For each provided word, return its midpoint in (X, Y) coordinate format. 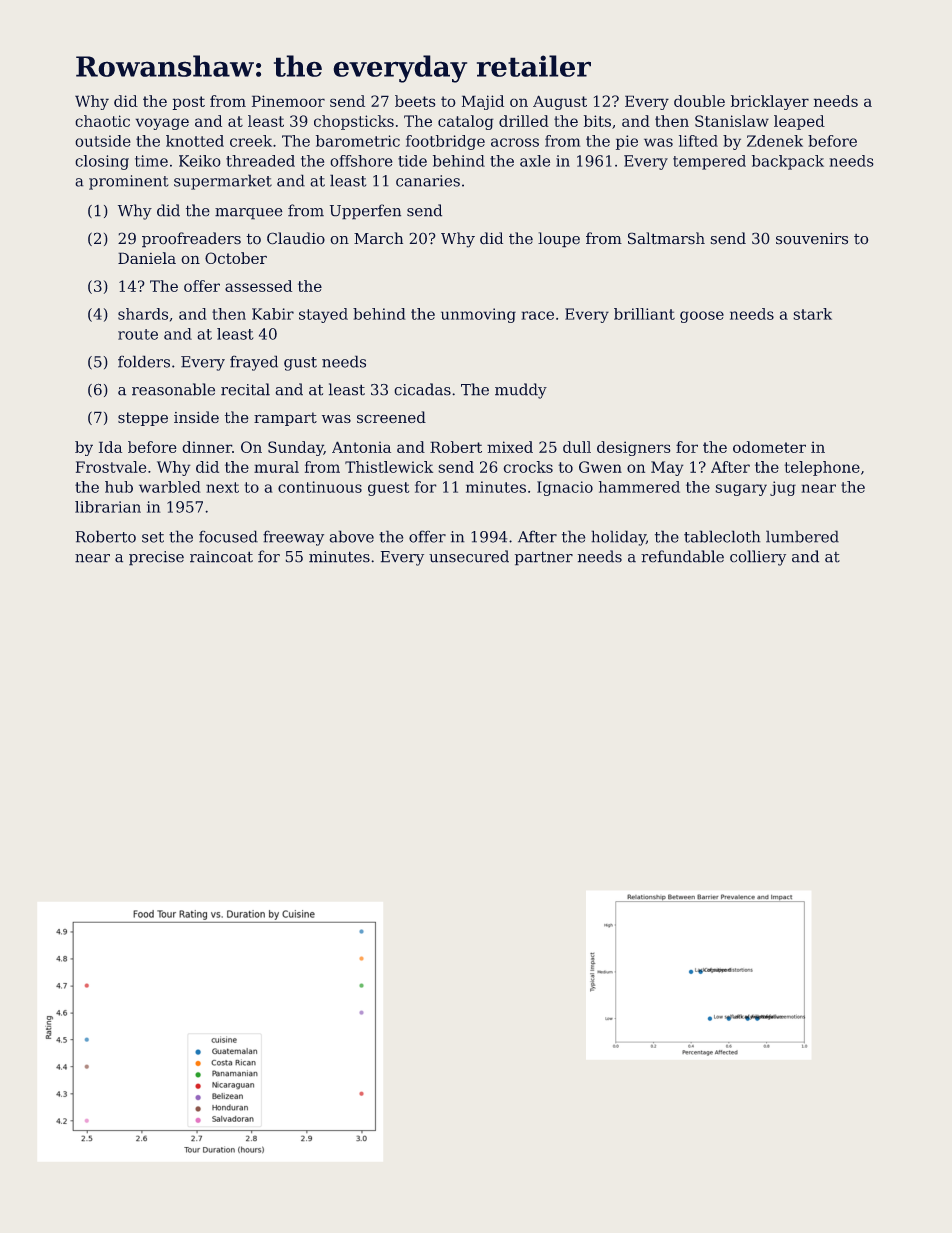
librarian (108, 507)
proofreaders (191, 240)
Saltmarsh (666, 238)
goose (702, 317)
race (537, 315)
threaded (260, 161)
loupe (559, 240)
